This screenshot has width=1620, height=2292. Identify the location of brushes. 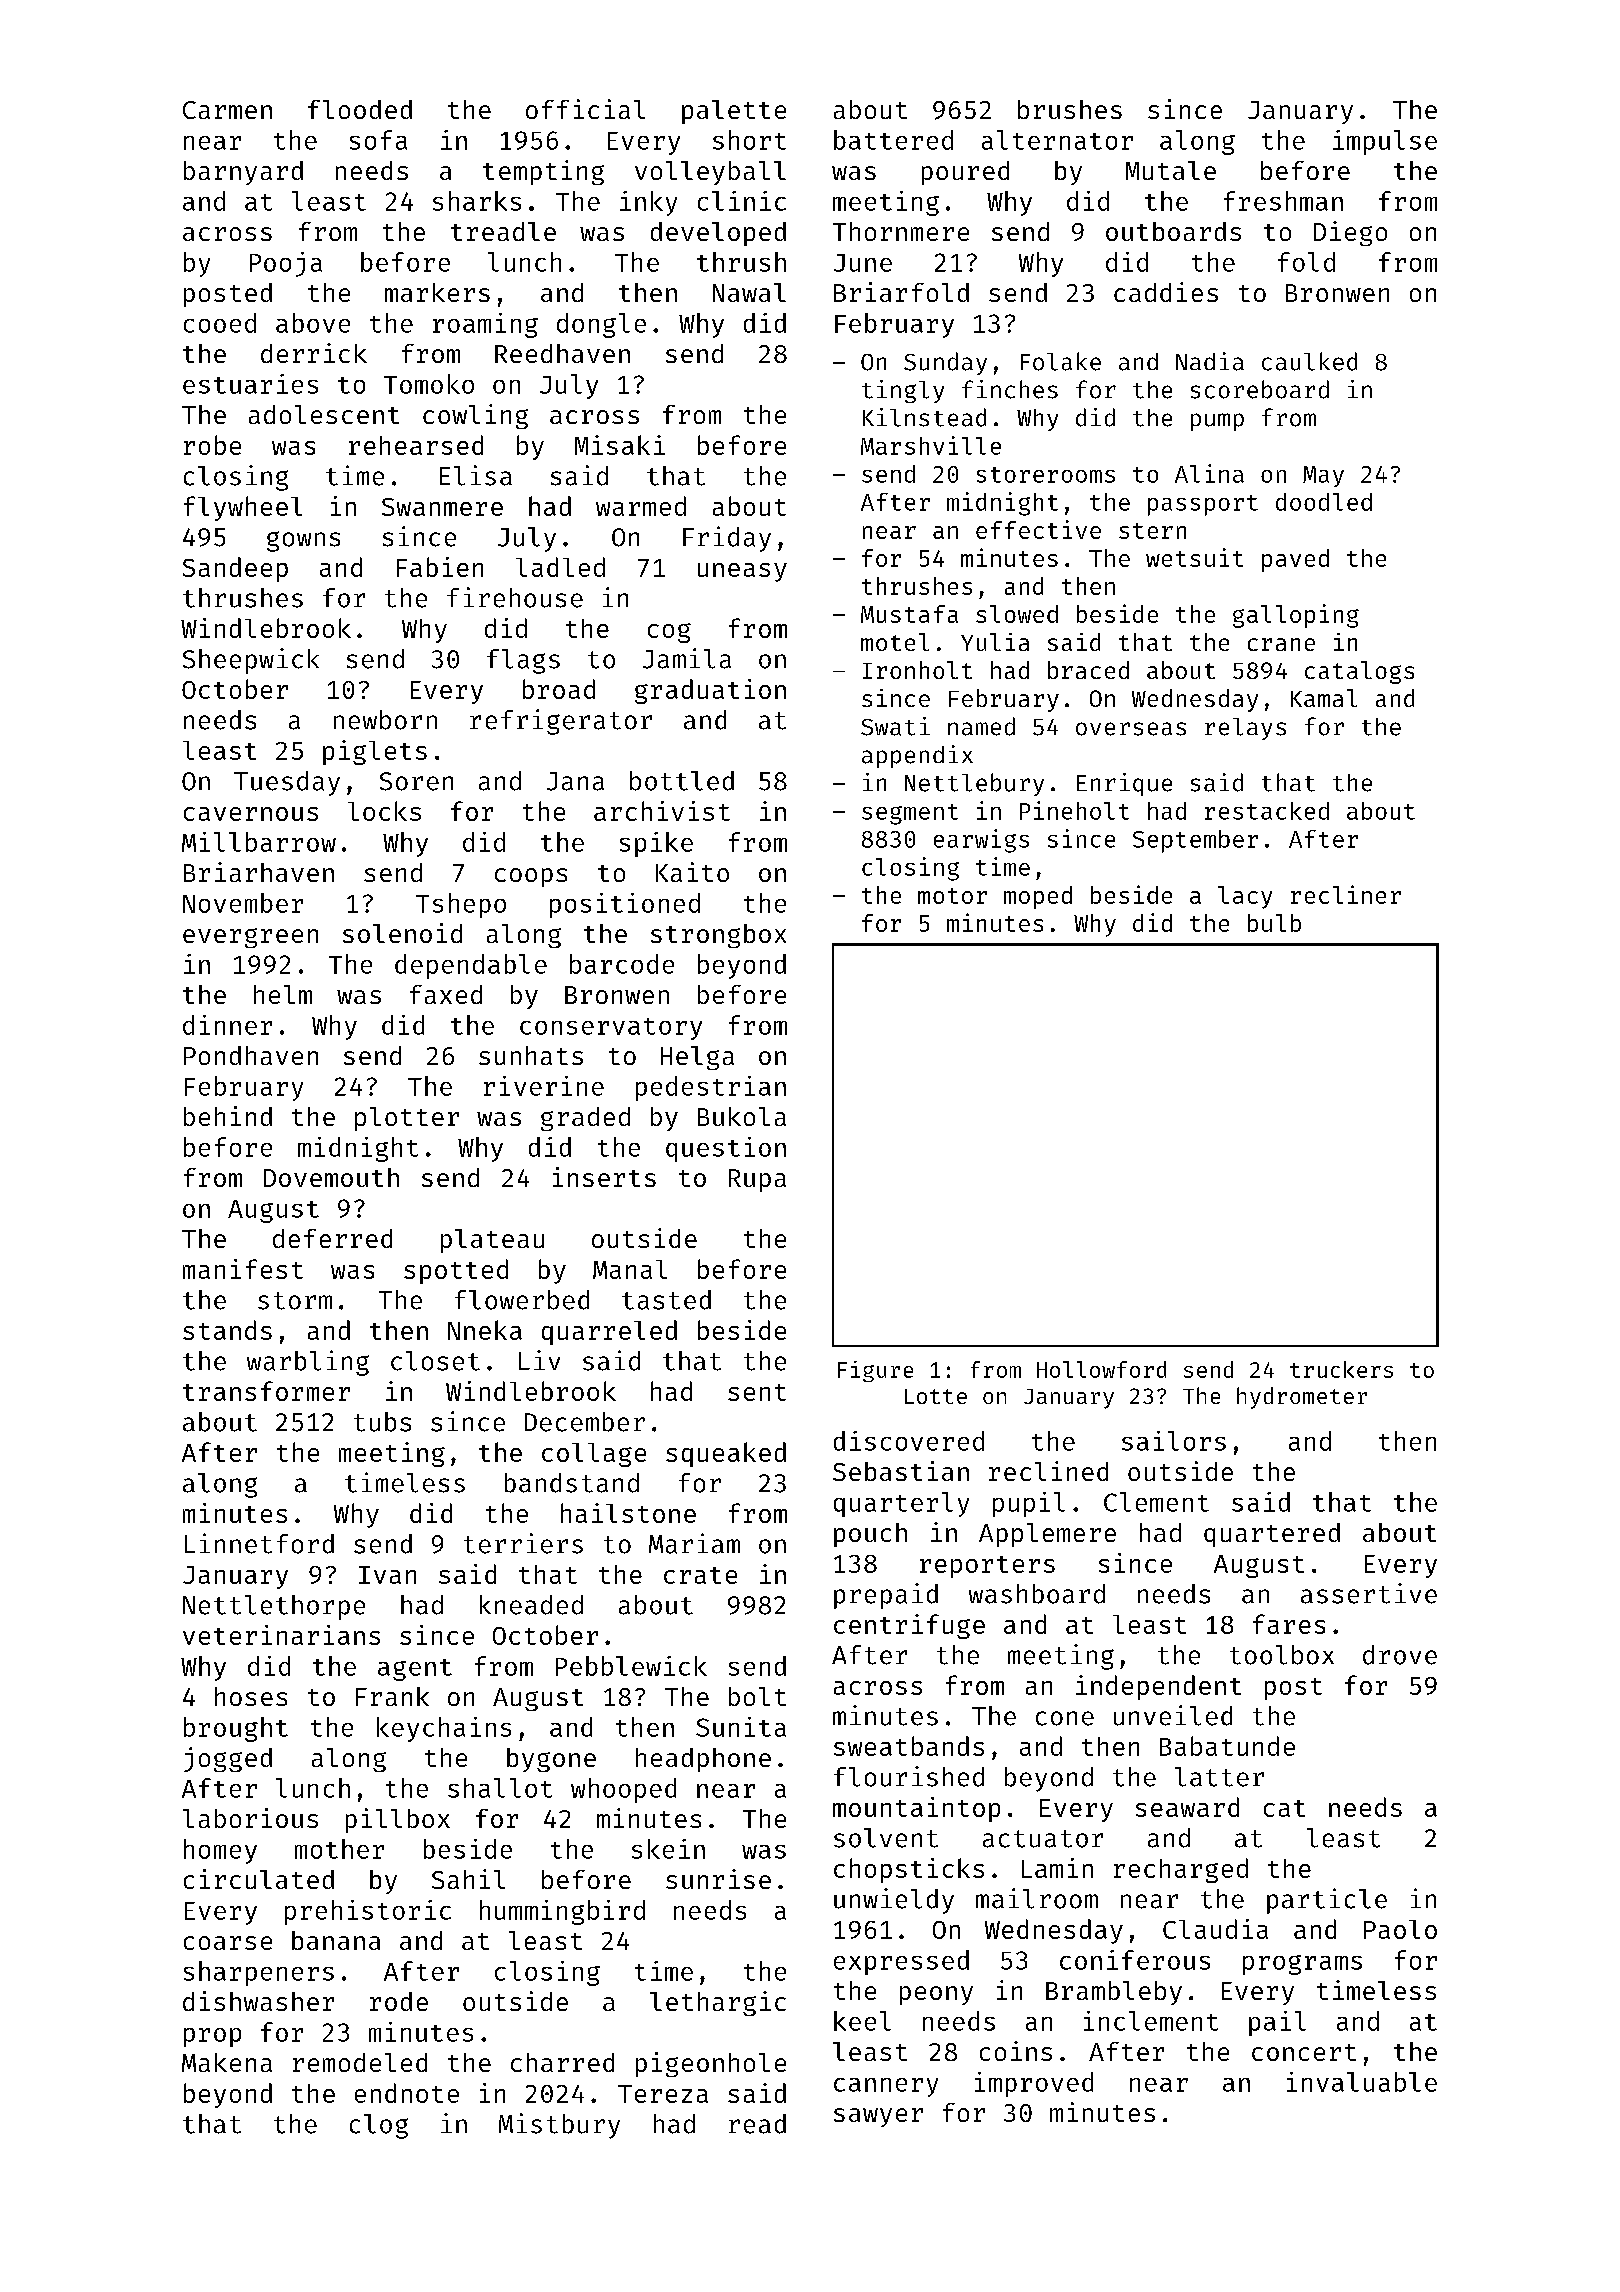
(1070, 109).
